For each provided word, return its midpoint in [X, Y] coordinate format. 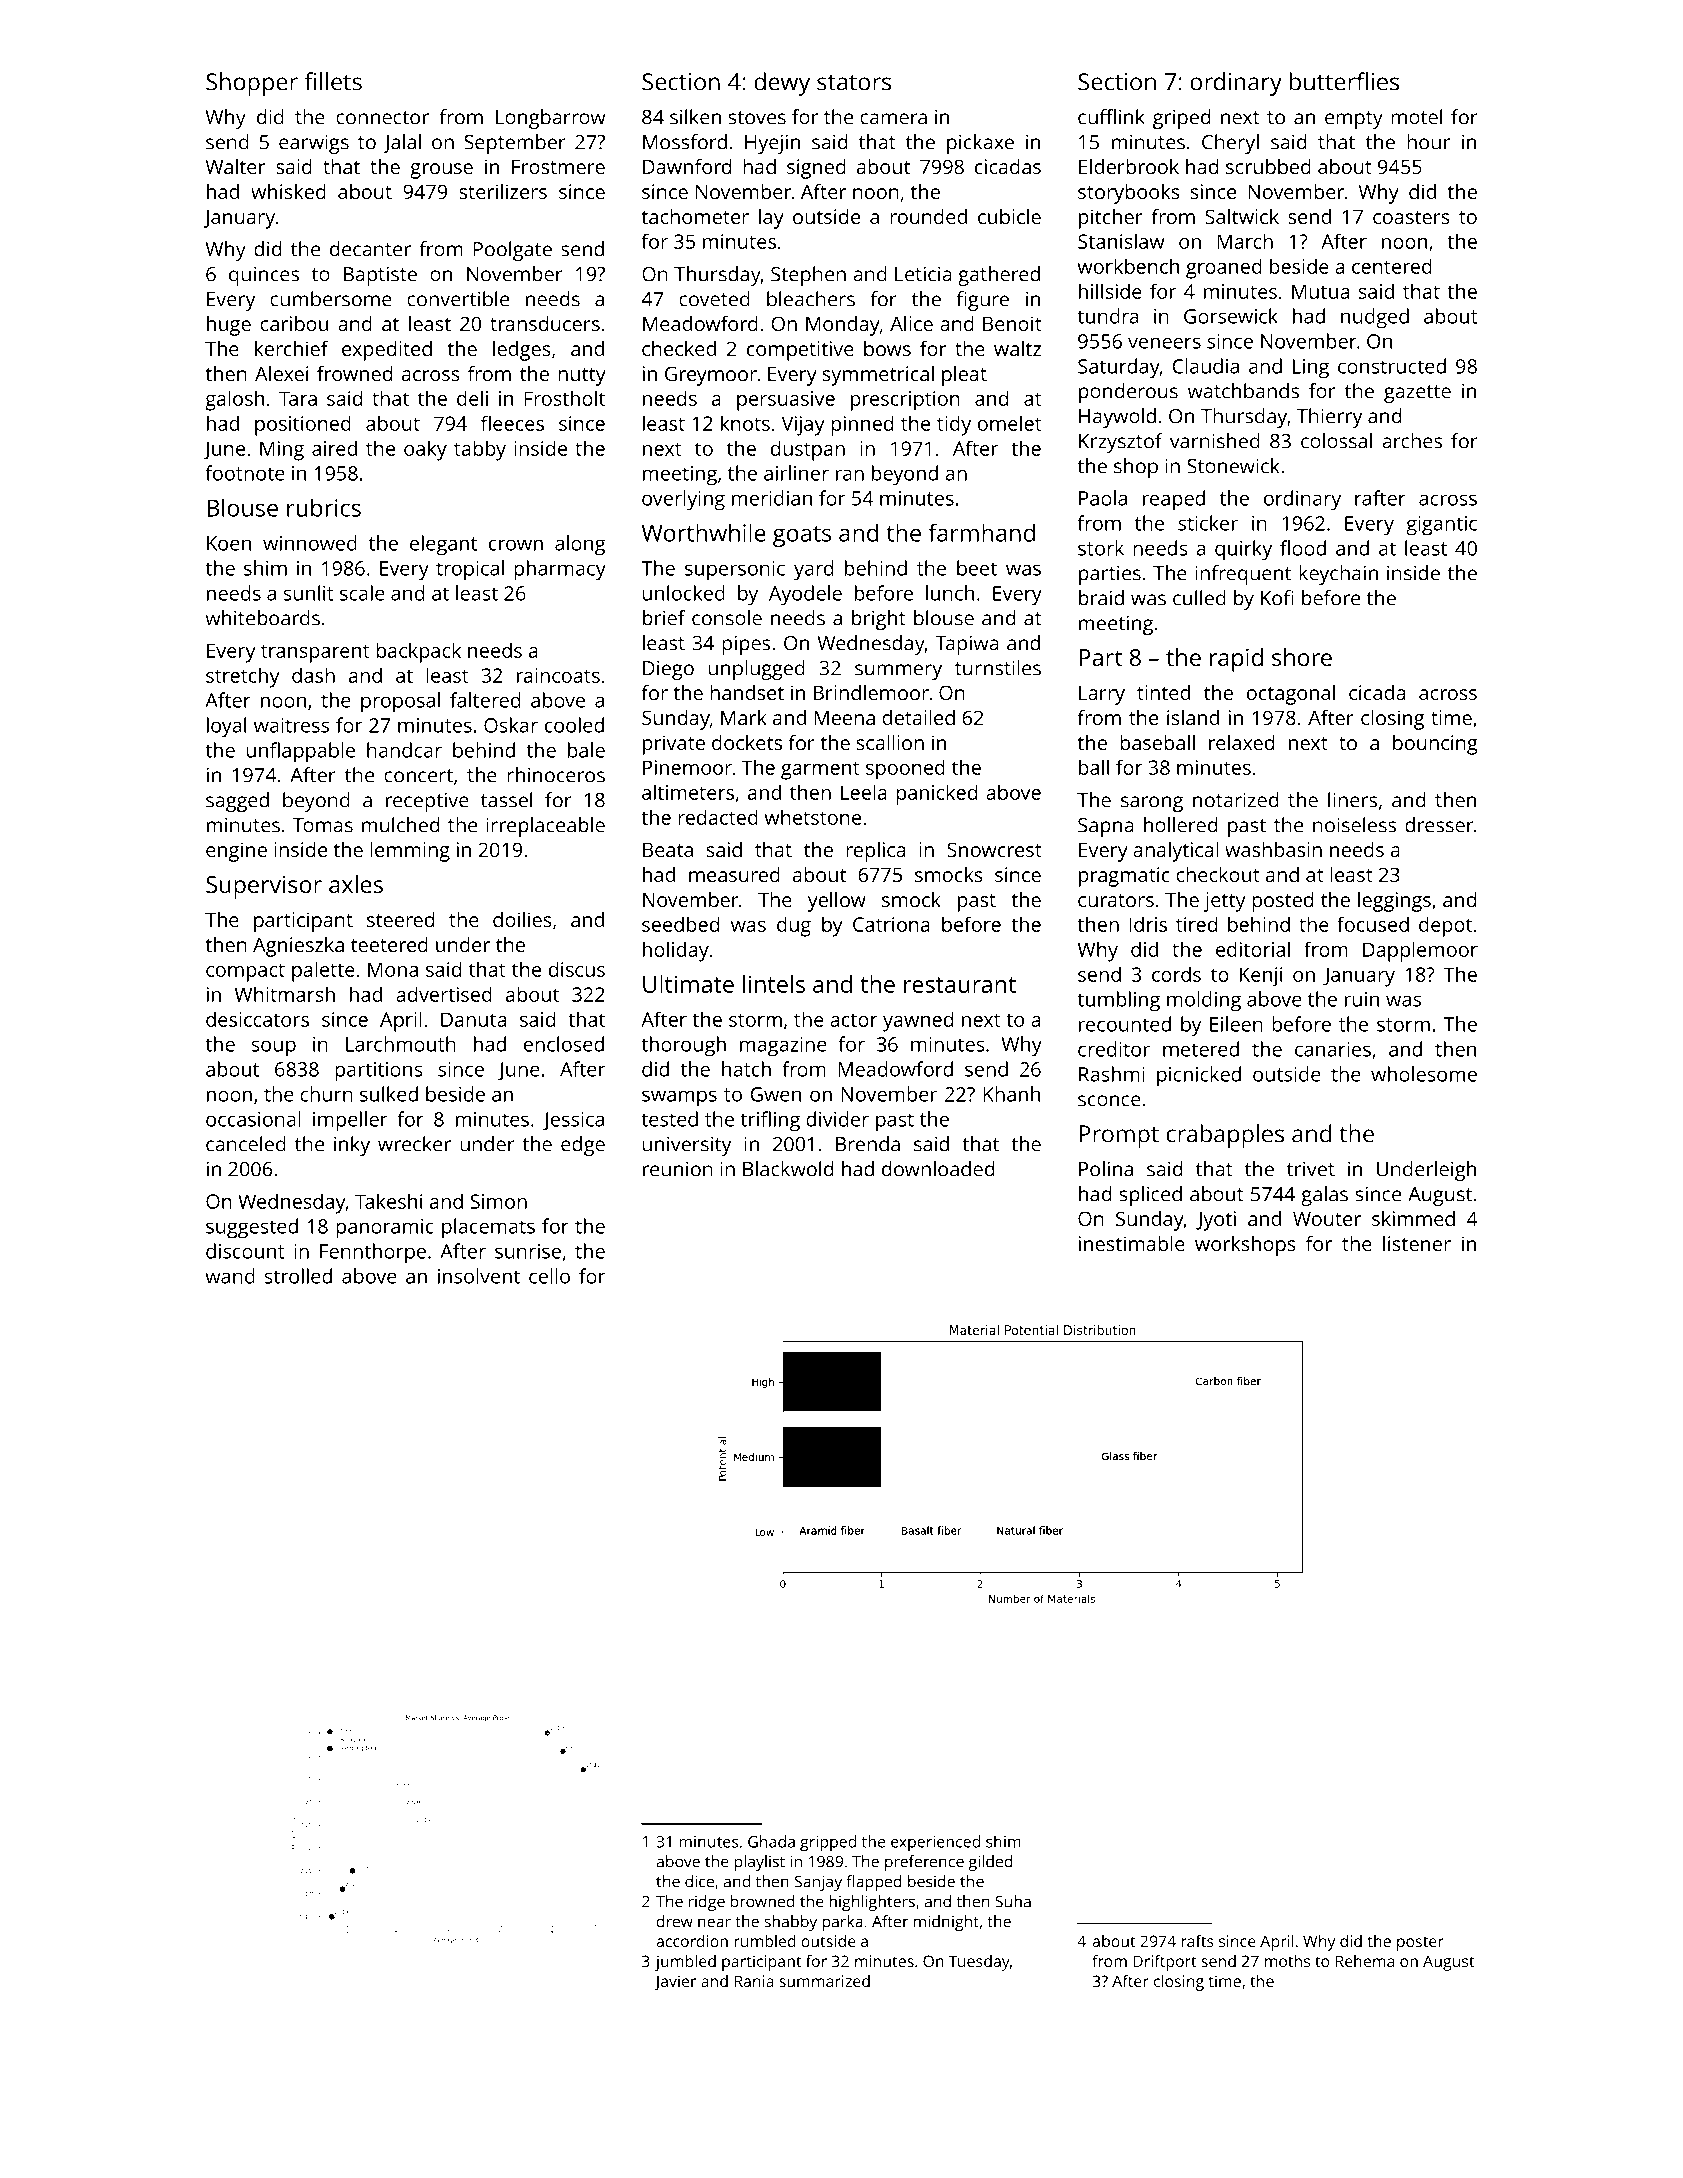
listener [1417, 1243]
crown [516, 545]
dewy [782, 84]
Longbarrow [550, 119]
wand [230, 1276]
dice [699, 1881]
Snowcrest [994, 849]
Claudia [1205, 366]
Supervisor [264, 887]
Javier [675, 1982]
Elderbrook [1129, 166]
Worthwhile [704, 533]
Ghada [771, 1841]
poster [1420, 1943]
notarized [1235, 800]
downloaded [938, 1169]
